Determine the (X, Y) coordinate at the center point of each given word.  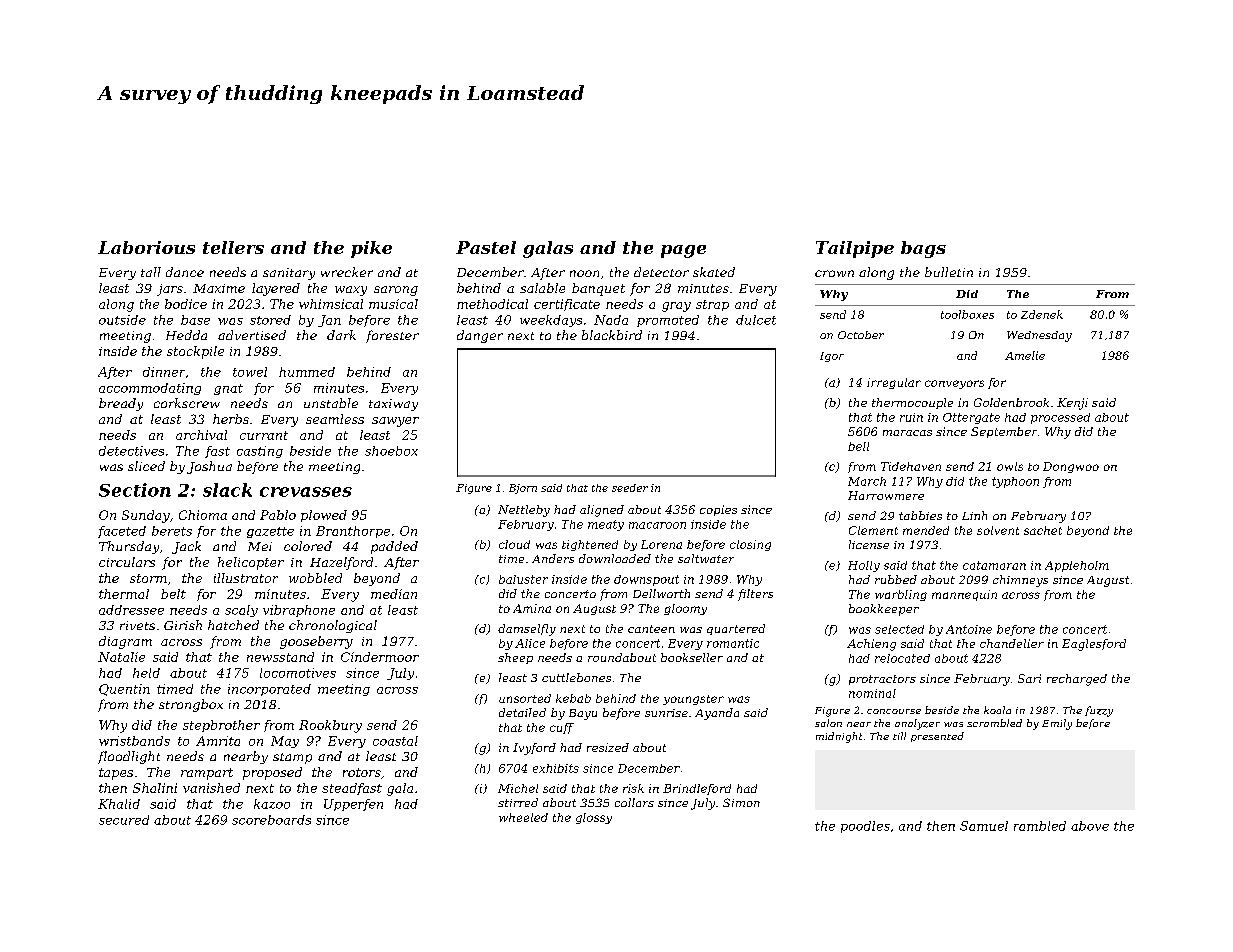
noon (584, 273)
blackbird (612, 335)
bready (121, 404)
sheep (515, 658)
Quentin (124, 690)
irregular (894, 383)
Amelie (1025, 355)
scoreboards (271, 820)
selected (899, 629)
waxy (351, 291)
